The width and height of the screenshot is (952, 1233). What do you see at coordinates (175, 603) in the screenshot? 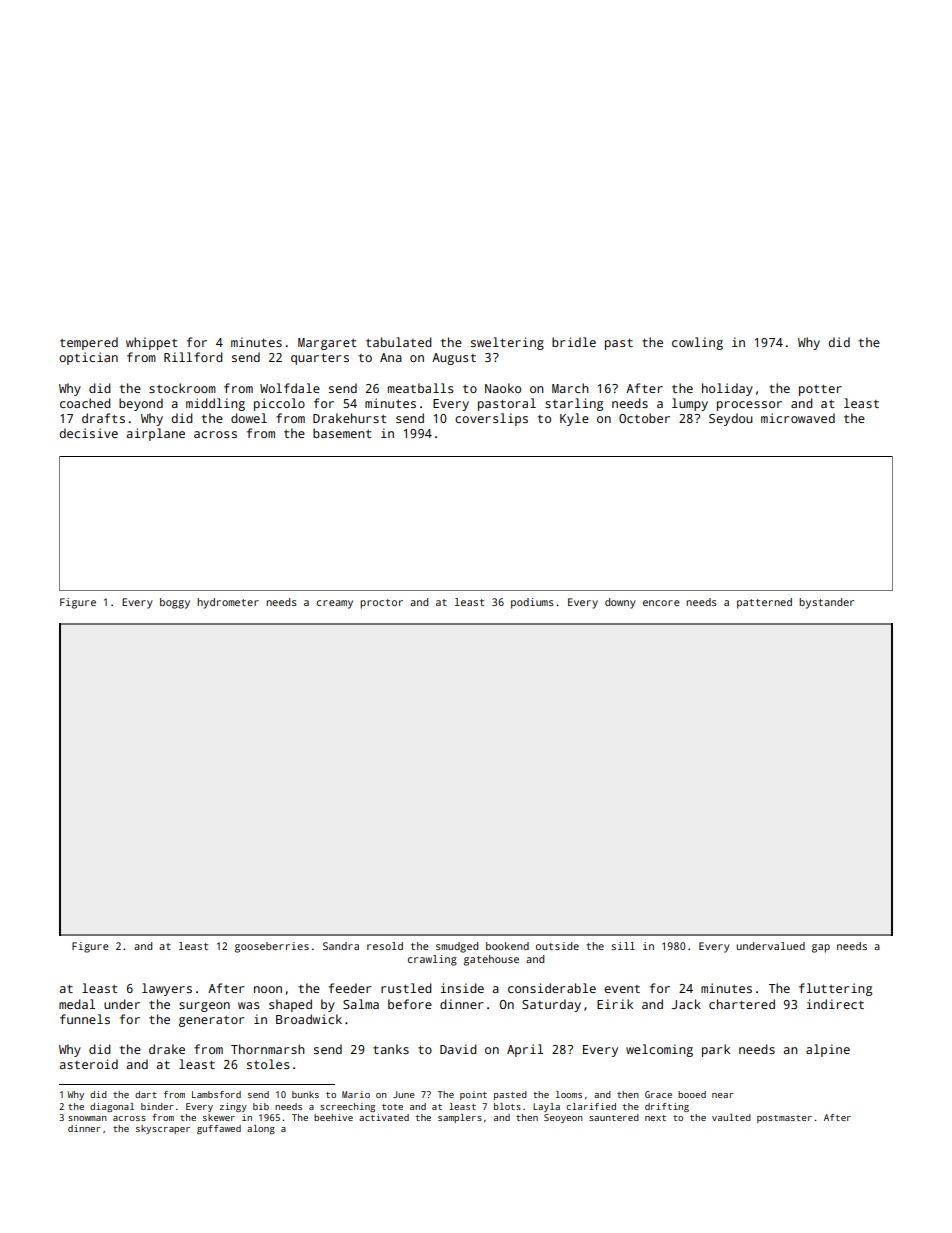
I see `boggy` at bounding box center [175, 603].
